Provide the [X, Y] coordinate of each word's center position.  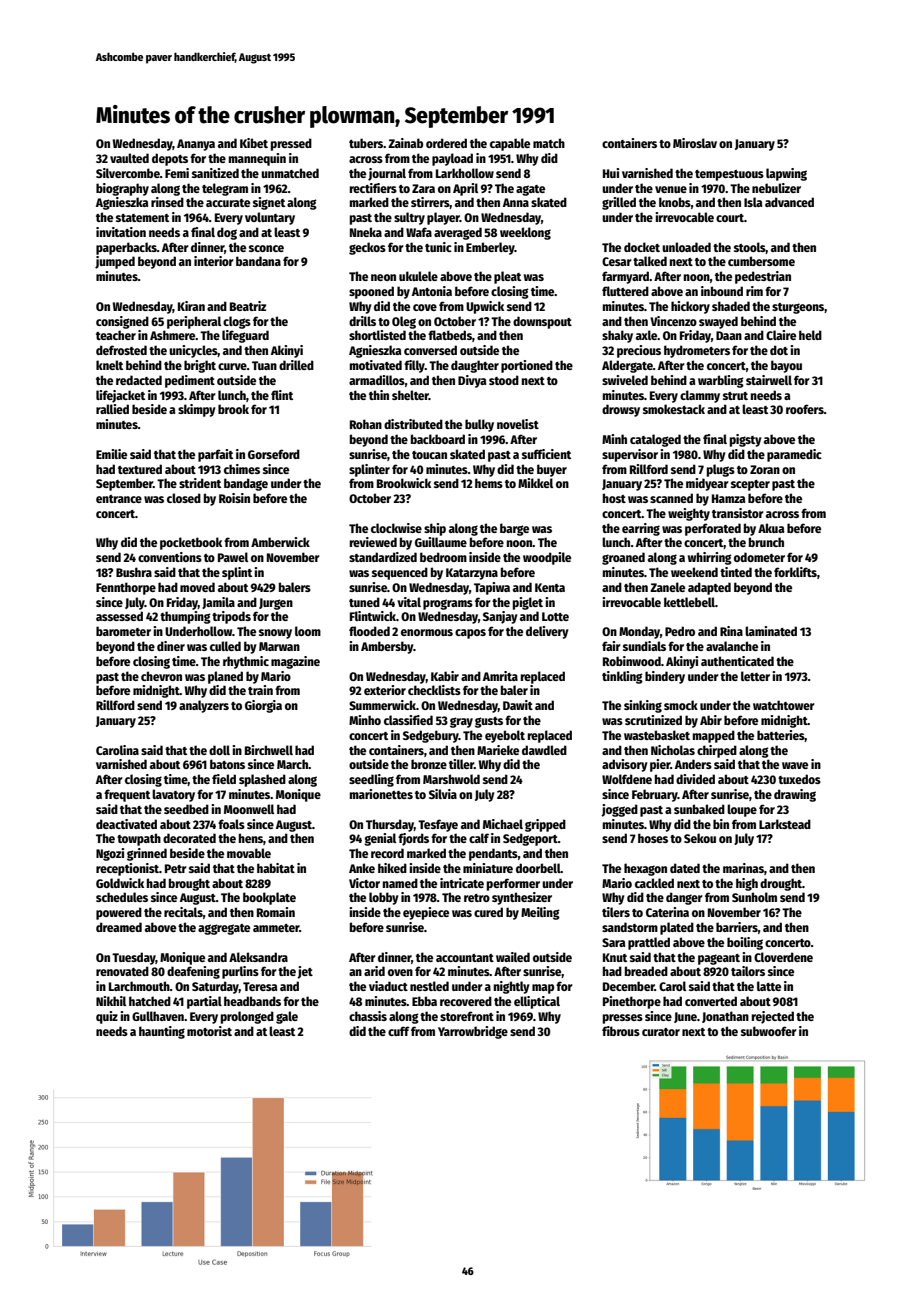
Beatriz [248, 306]
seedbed [186, 809]
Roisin [234, 498]
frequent [127, 795]
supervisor [630, 455]
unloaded [686, 247]
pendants [493, 854]
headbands [252, 1001]
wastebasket [657, 735]
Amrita [500, 676]
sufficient [546, 454]
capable [510, 144]
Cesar [617, 261]
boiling [745, 943]
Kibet [254, 143]
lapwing [786, 174]
